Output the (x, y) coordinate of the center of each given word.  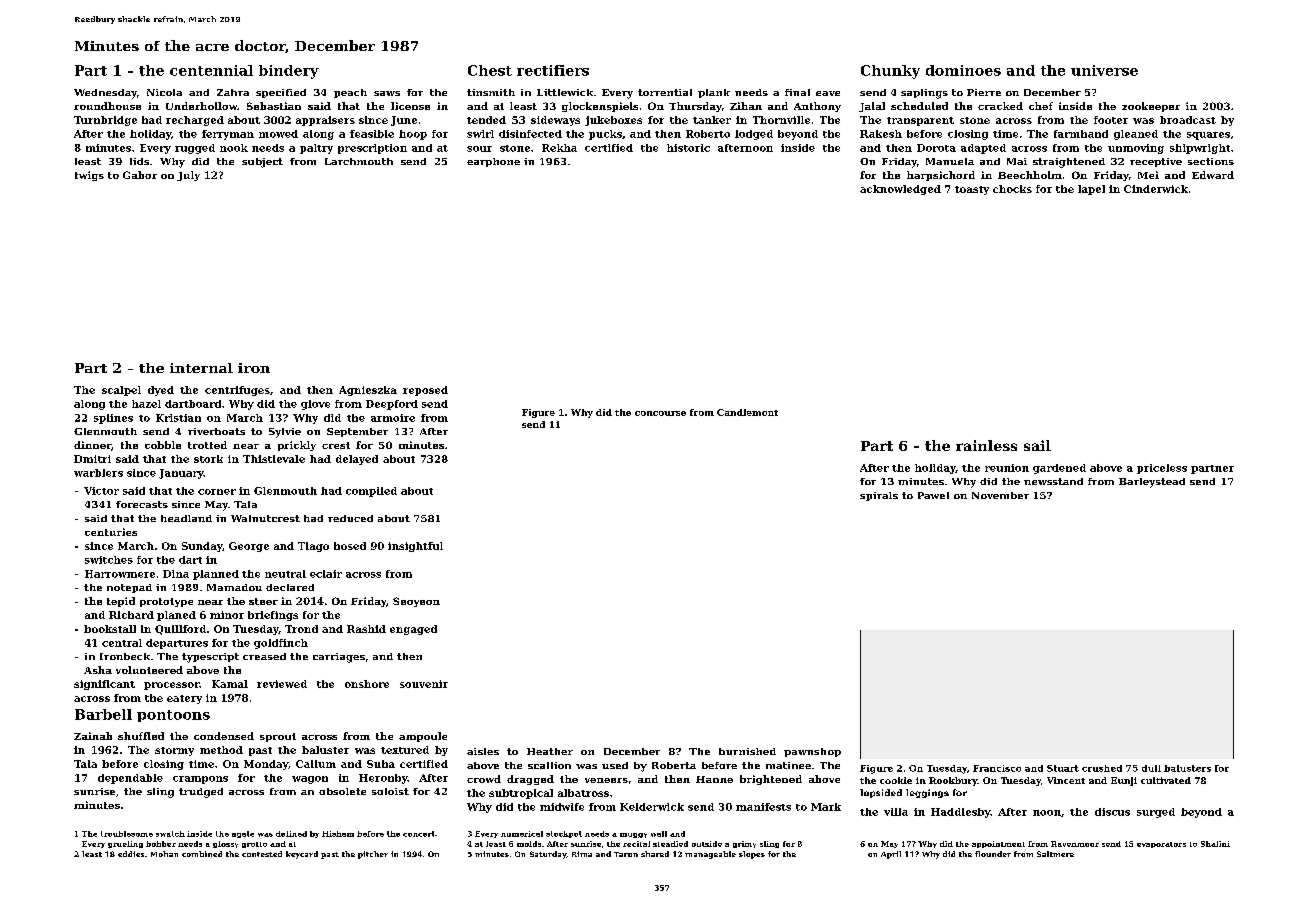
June (404, 121)
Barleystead (1152, 483)
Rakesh (881, 134)
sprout (278, 737)
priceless (1162, 469)
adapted (983, 149)
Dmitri (92, 459)
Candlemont (747, 412)
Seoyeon (416, 602)
